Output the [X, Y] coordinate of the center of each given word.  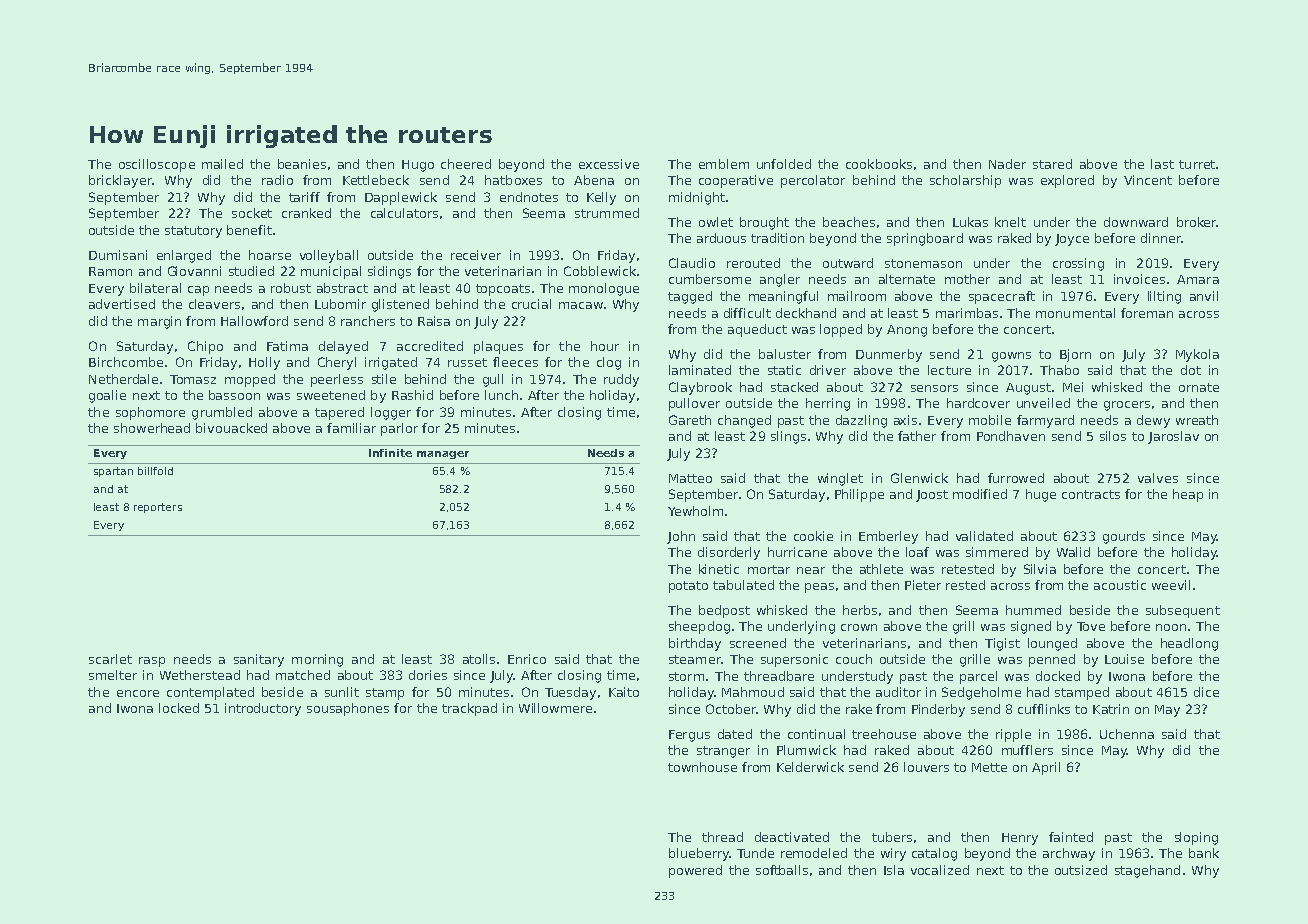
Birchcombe [126, 362]
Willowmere [555, 708]
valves [1158, 478]
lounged [1052, 644]
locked [179, 708]
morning [317, 660]
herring [828, 404]
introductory [263, 709]
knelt [1010, 222]
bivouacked [231, 428]
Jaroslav [1173, 437]
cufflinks [1044, 709]
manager [443, 455]
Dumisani [118, 255]
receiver [476, 255]
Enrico [527, 659]
